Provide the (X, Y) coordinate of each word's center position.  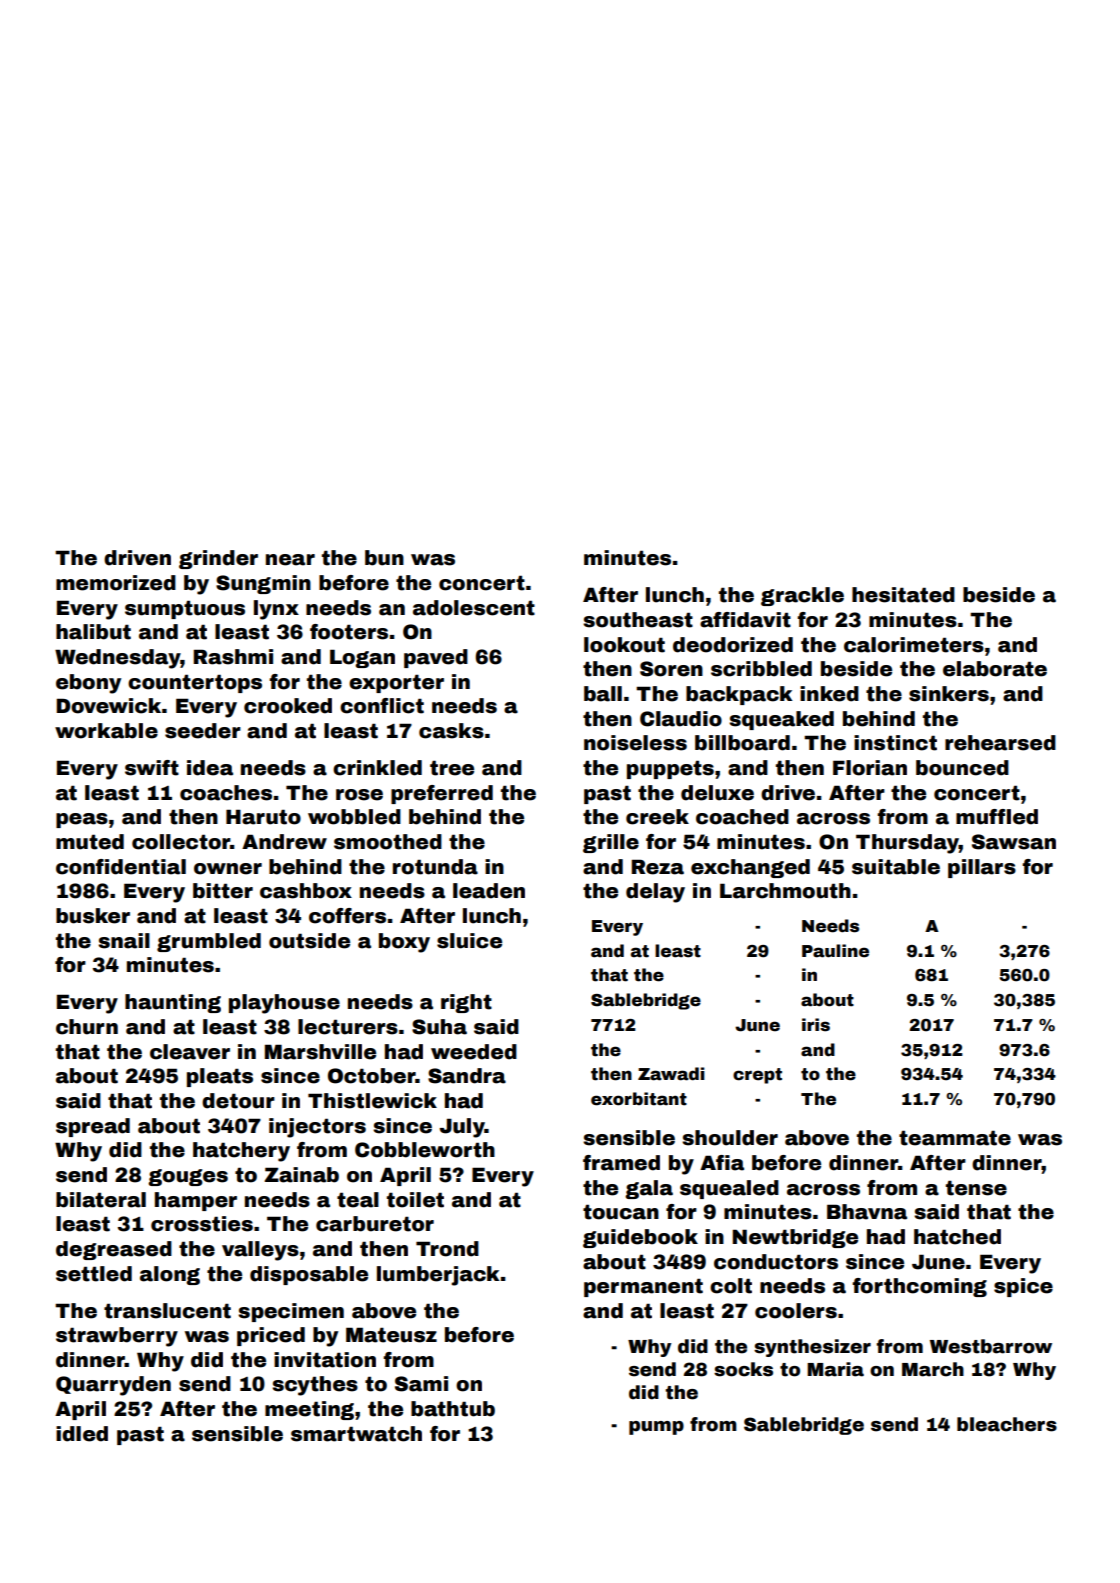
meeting (309, 1410)
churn (87, 1027)
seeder (203, 731)
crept (757, 1076)
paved (436, 658)
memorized (116, 583)
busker (93, 916)
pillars (982, 868)
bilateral (101, 1200)
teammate (955, 1138)
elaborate (995, 669)
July (462, 1128)
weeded (474, 1052)
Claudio (681, 719)
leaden (489, 891)
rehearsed (1000, 743)
